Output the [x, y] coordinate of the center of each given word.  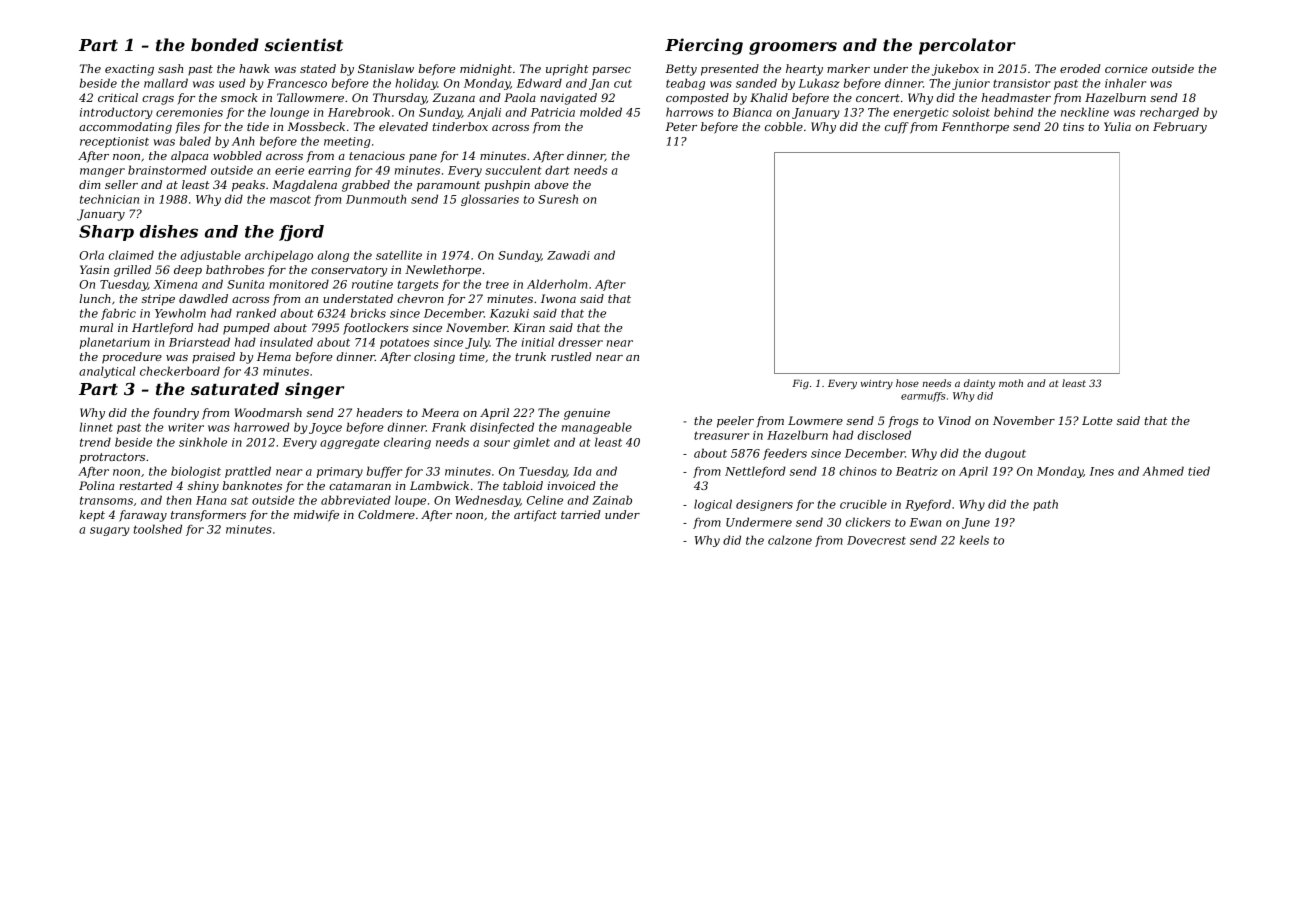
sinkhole [203, 442]
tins [1073, 126]
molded [601, 112]
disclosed [884, 435]
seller [121, 184]
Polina [96, 485]
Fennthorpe [975, 128]
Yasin [94, 269]
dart [557, 170]
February [1180, 128]
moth [1011, 383]
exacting [129, 70]
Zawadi [568, 255]
